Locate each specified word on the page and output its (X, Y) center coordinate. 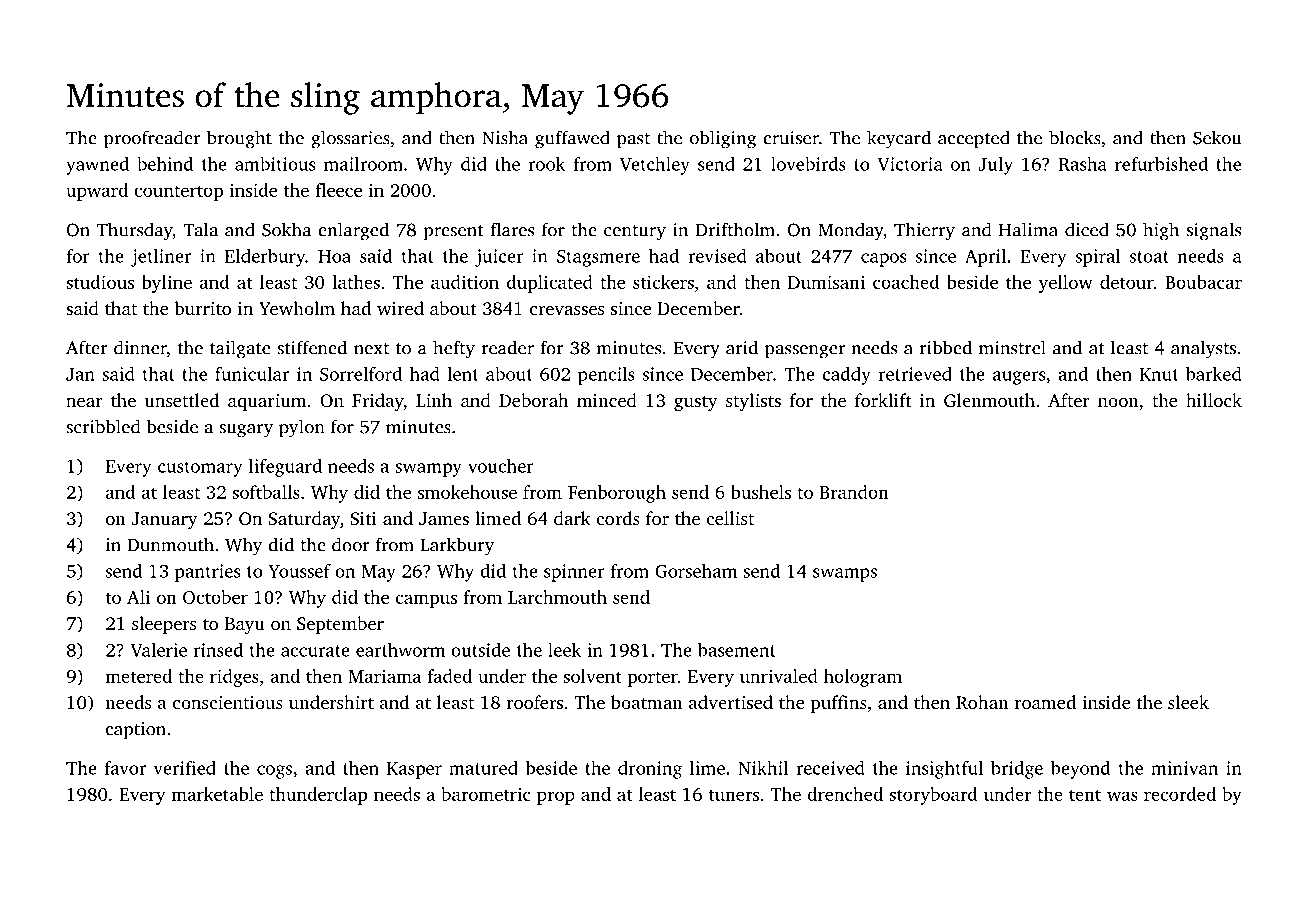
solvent (592, 676)
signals (1214, 231)
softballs (266, 492)
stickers (663, 282)
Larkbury (457, 546)
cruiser (791, 138)
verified (184, 768)
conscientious (228, 702)
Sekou (1217, 137)
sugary (246, 431)
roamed (1045, 702)
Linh (434, 400)
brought (239, 139)
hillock (1214, 400)
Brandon (854, 492)
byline (167, 284)
